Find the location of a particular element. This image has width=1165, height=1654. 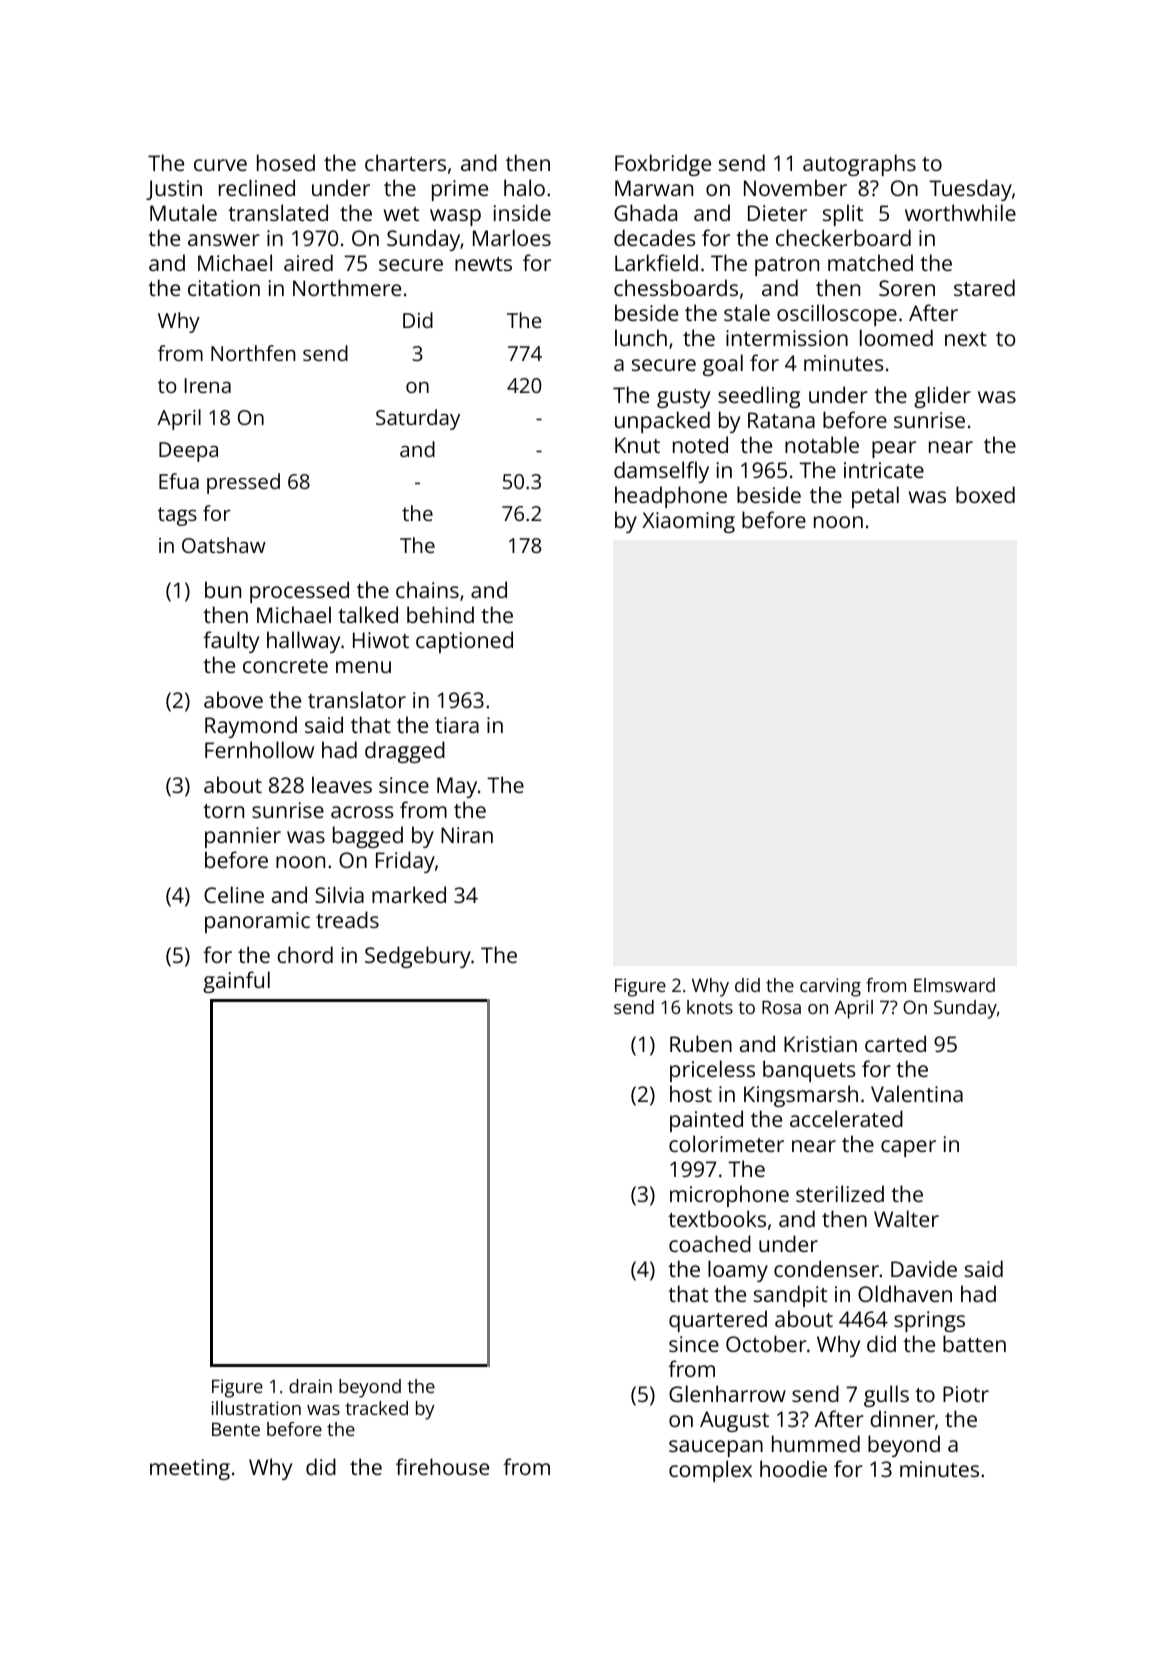

hallway is located at coordinates (303, 642).
